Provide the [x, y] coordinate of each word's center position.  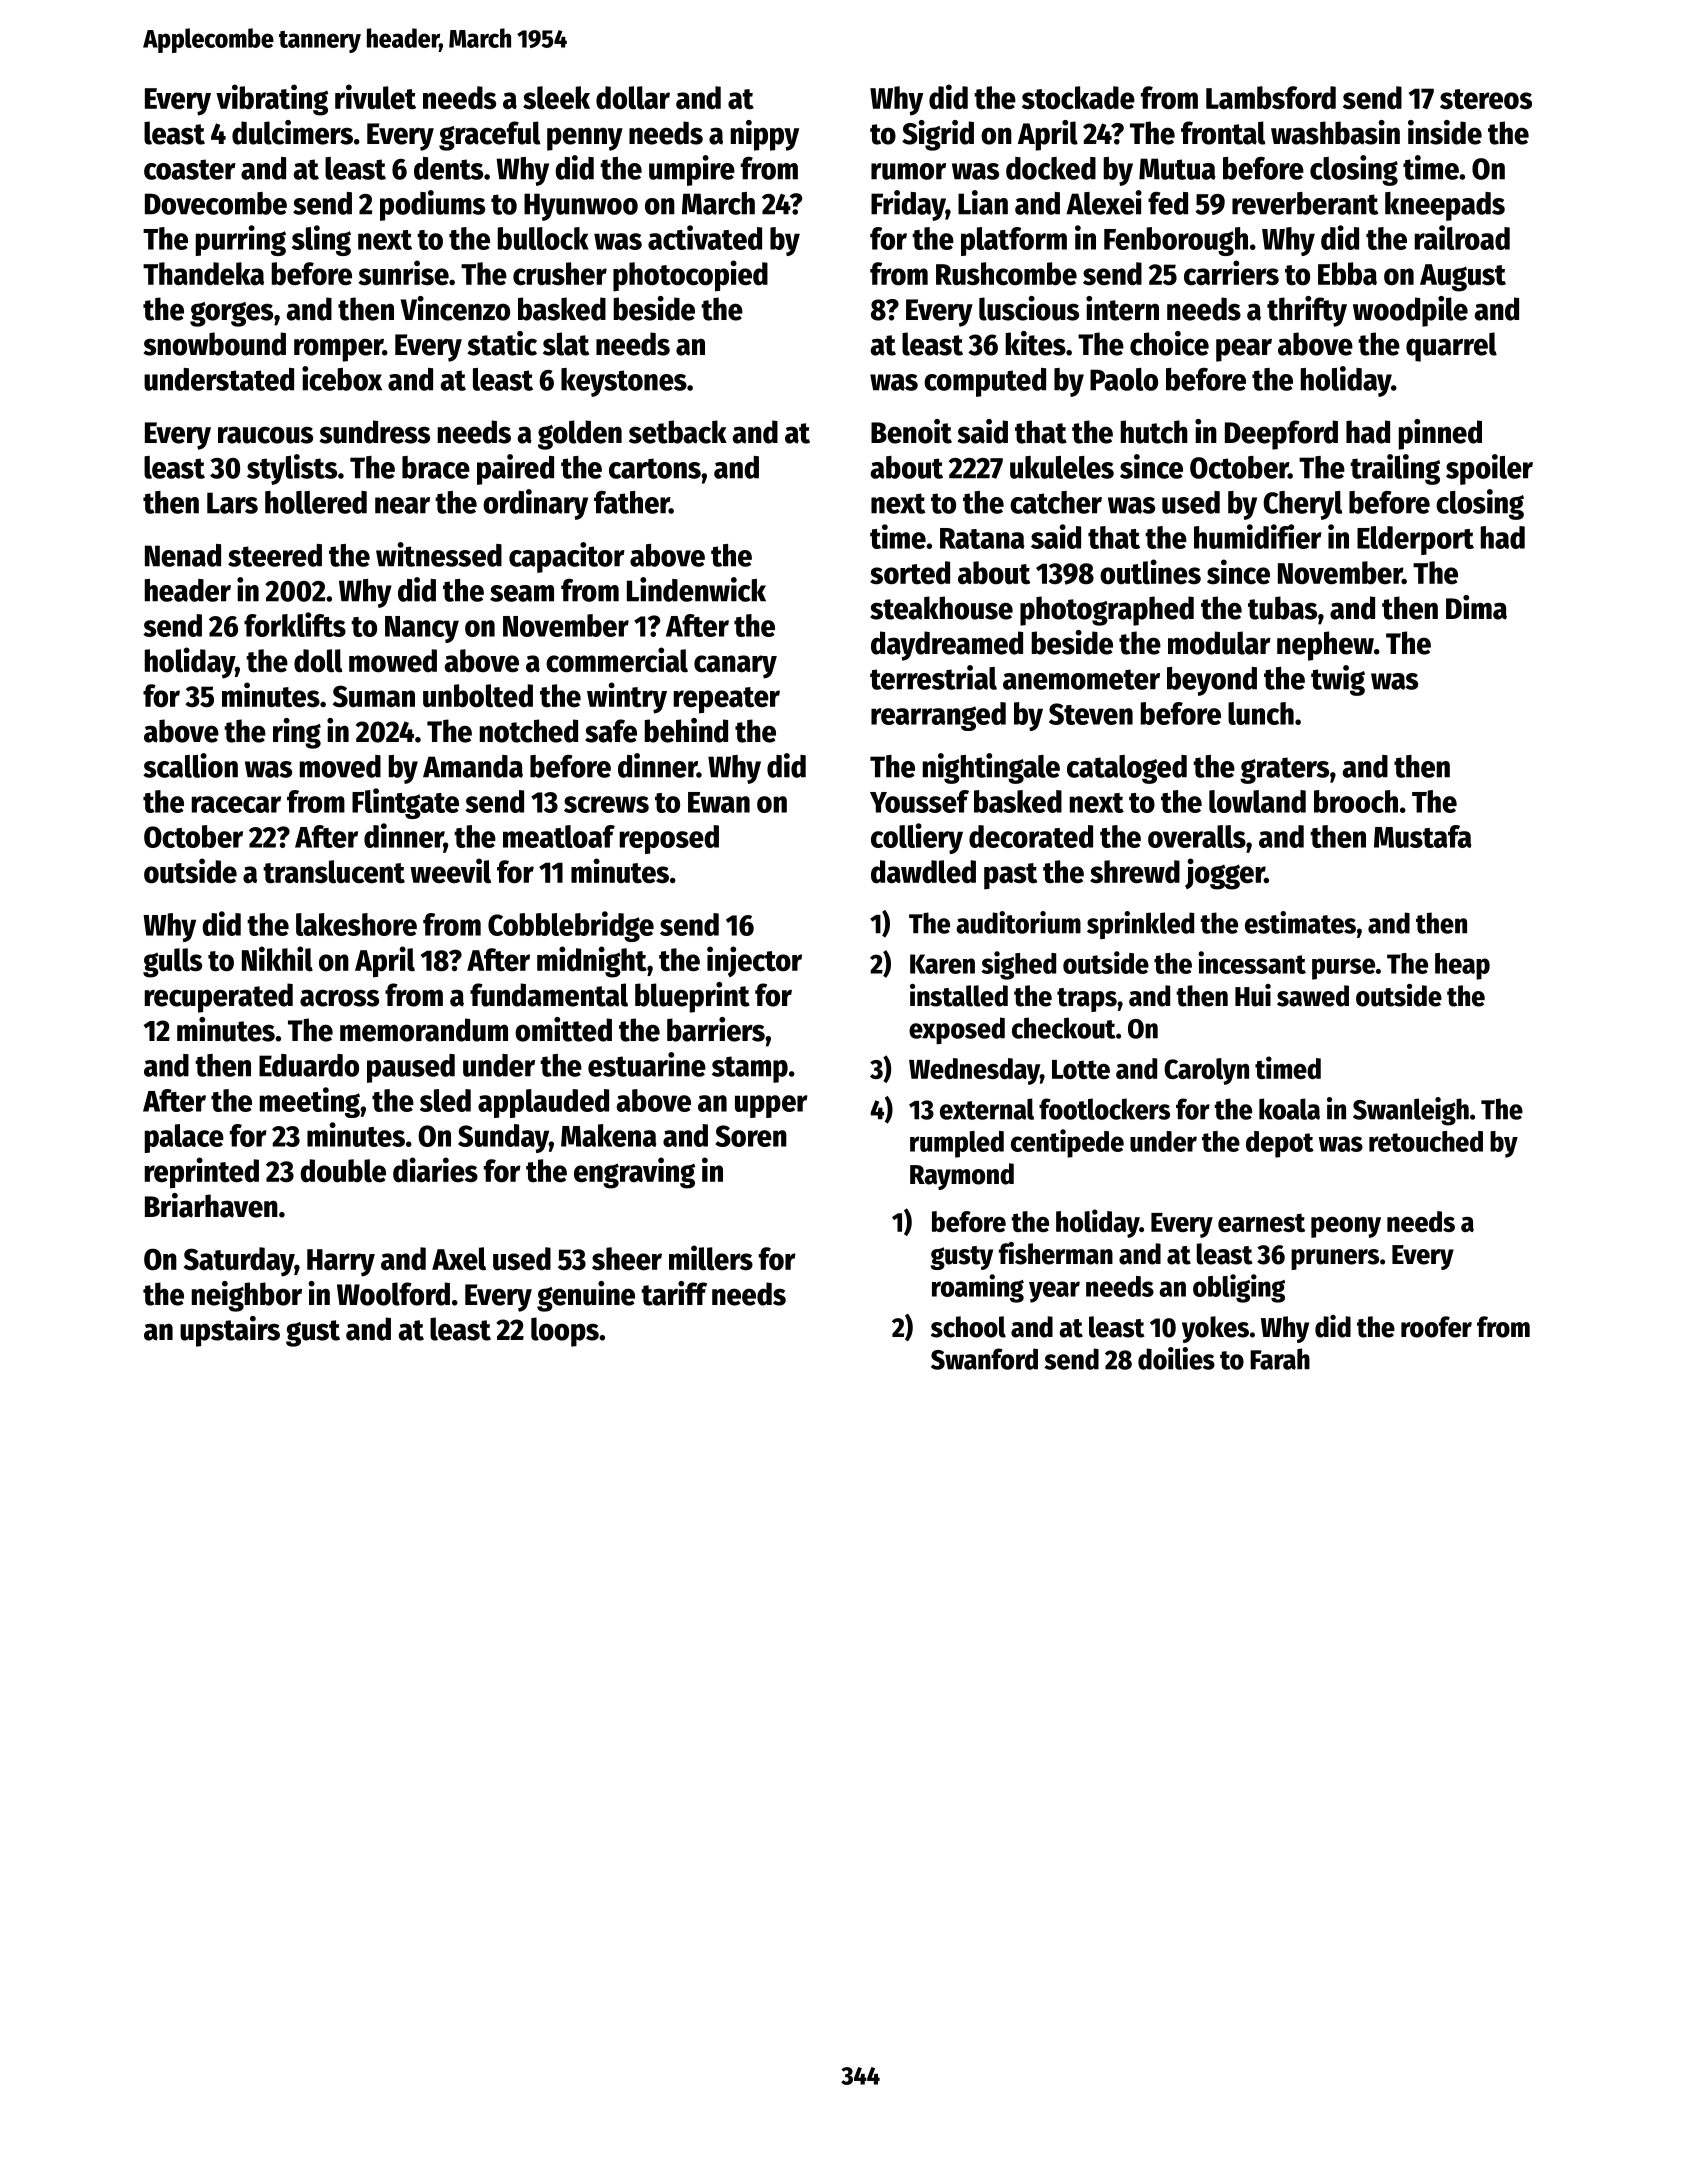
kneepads [1445, 206]
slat [566, 344]
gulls [172, 963]
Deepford [1281, 435]
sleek [556, 98]
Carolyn [1206, 1071]
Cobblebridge [571, 926]
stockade [1078, 98]
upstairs [230, 1331]
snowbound [215, 344]
